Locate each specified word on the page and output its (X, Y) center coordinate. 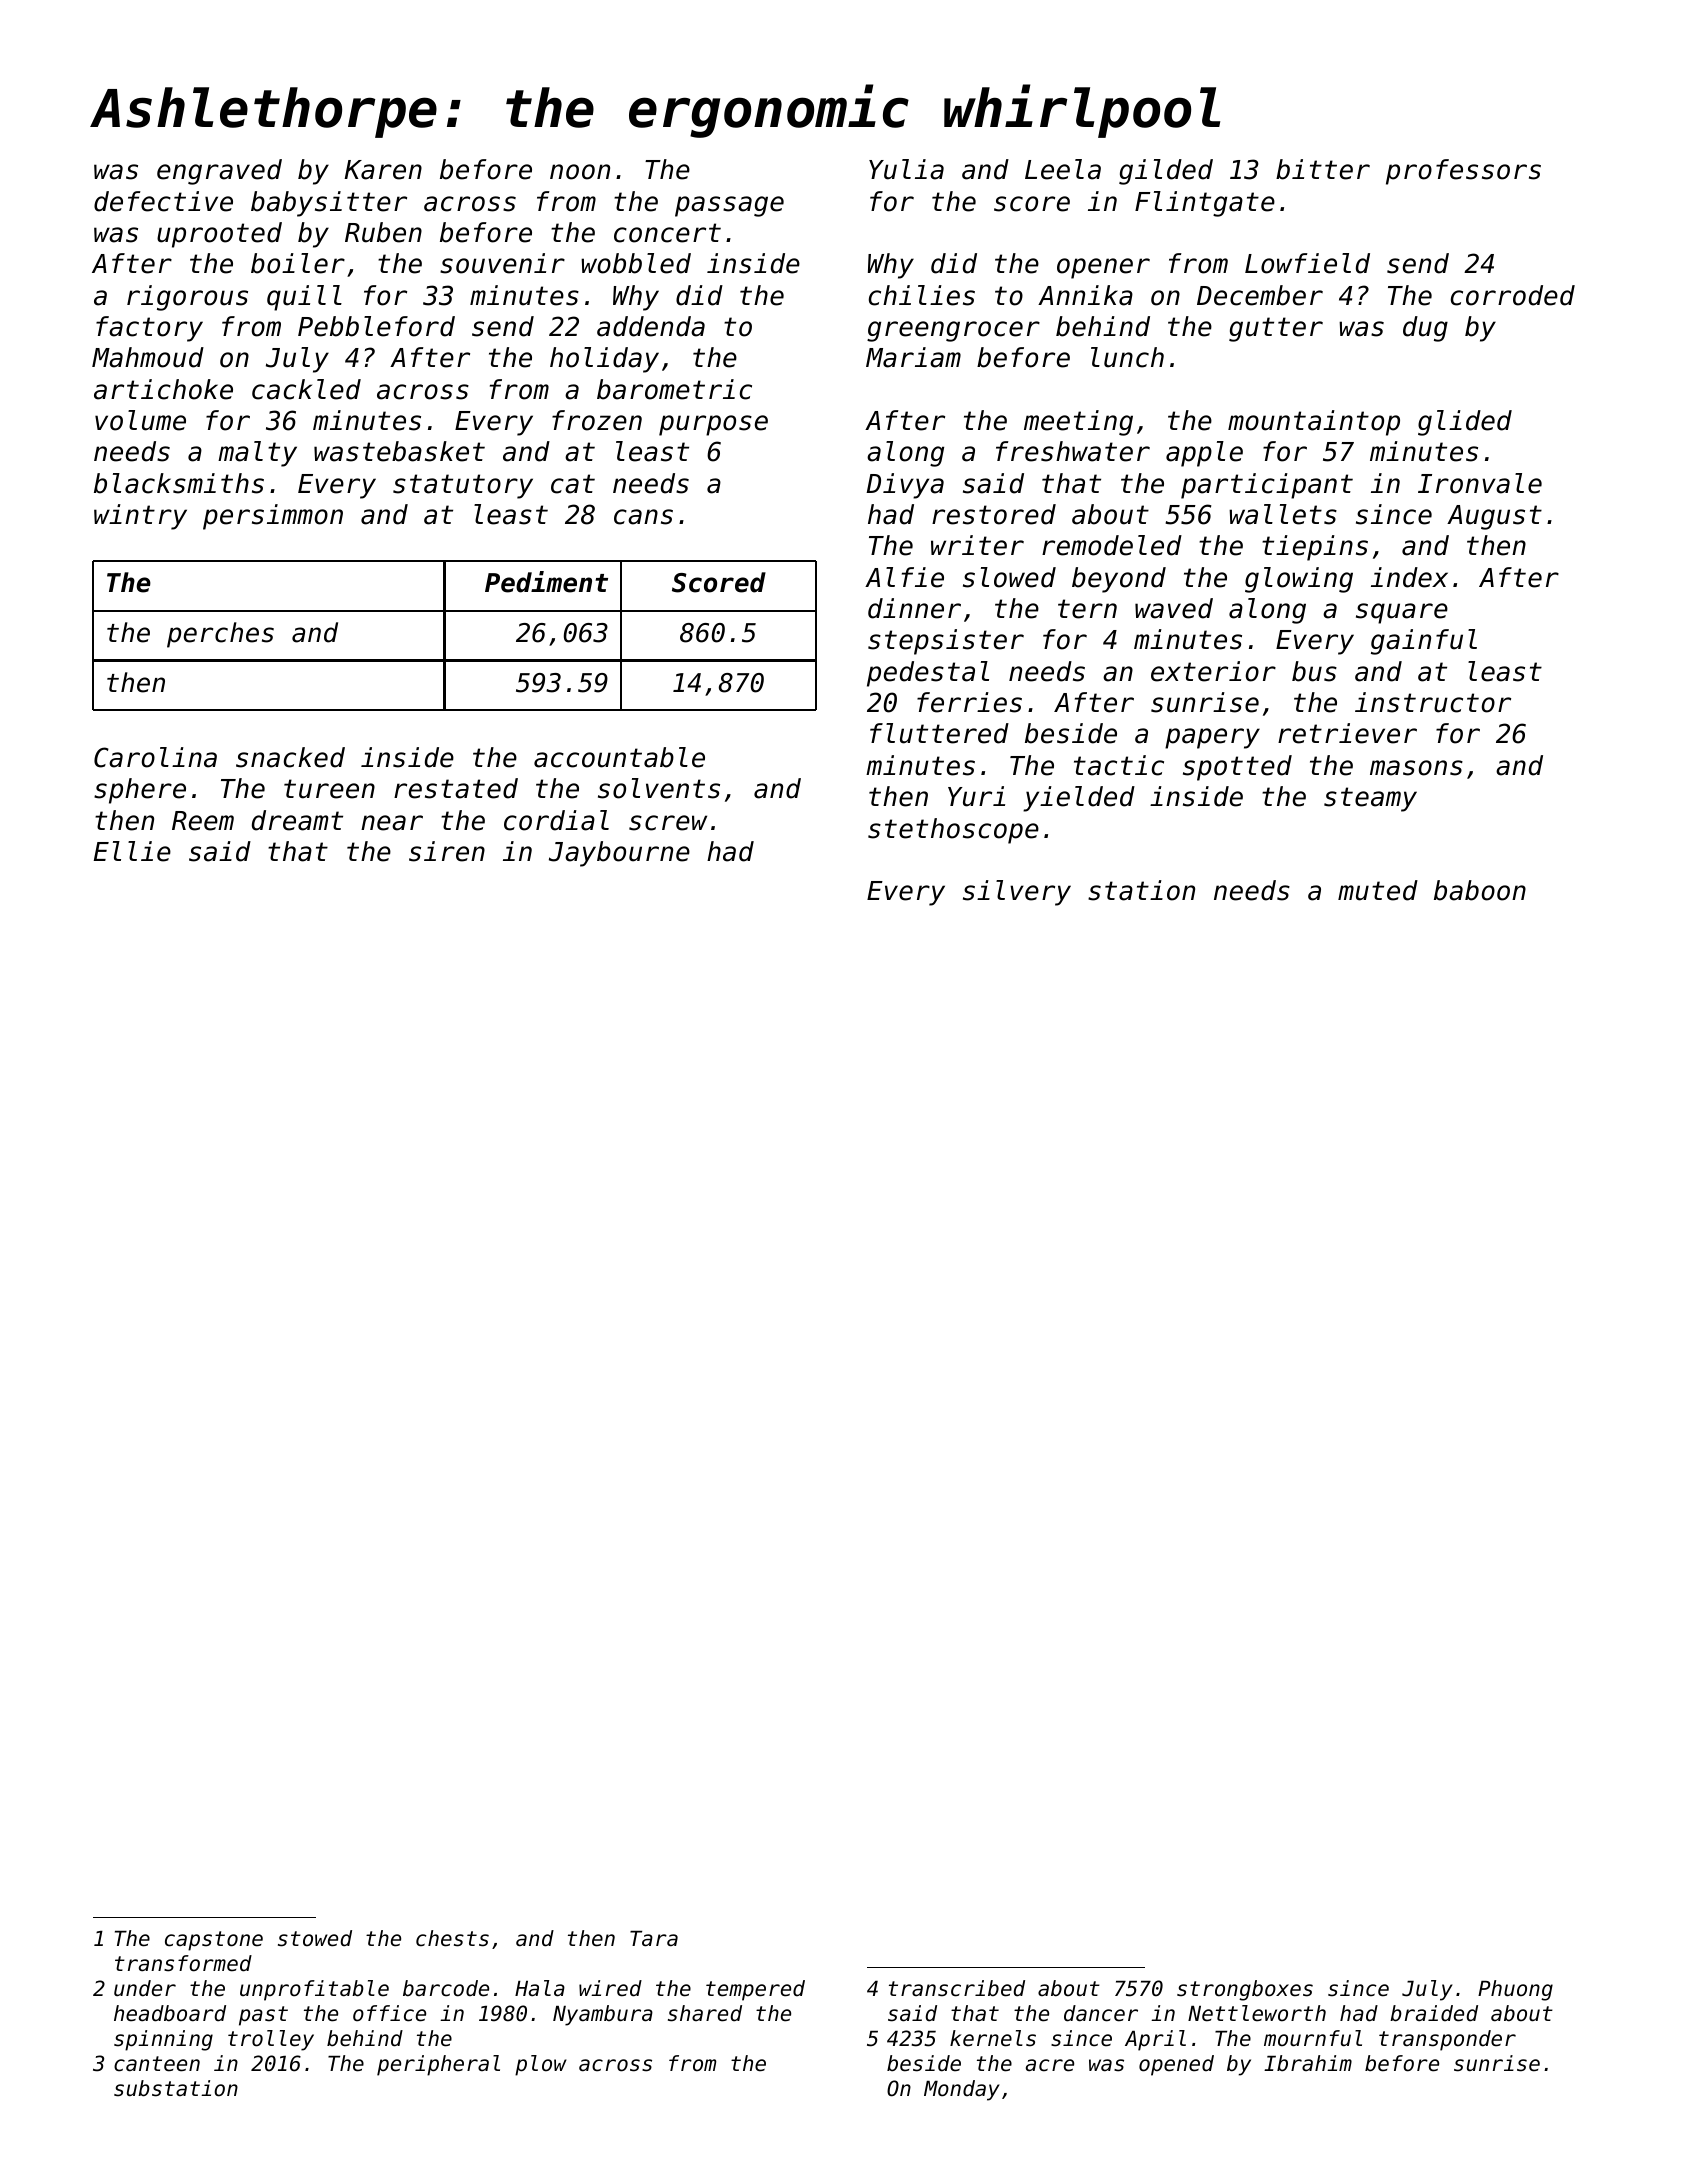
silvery (1017, 893)
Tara (654, 1939)
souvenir (502, 263)
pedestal (928, 674)
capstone (214, 1941)
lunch (1127, 357)
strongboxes (1245, 1990)
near (392, 823)
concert (667, 233)
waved (1174, 608)
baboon (1480, 890)
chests (452, 1938)
